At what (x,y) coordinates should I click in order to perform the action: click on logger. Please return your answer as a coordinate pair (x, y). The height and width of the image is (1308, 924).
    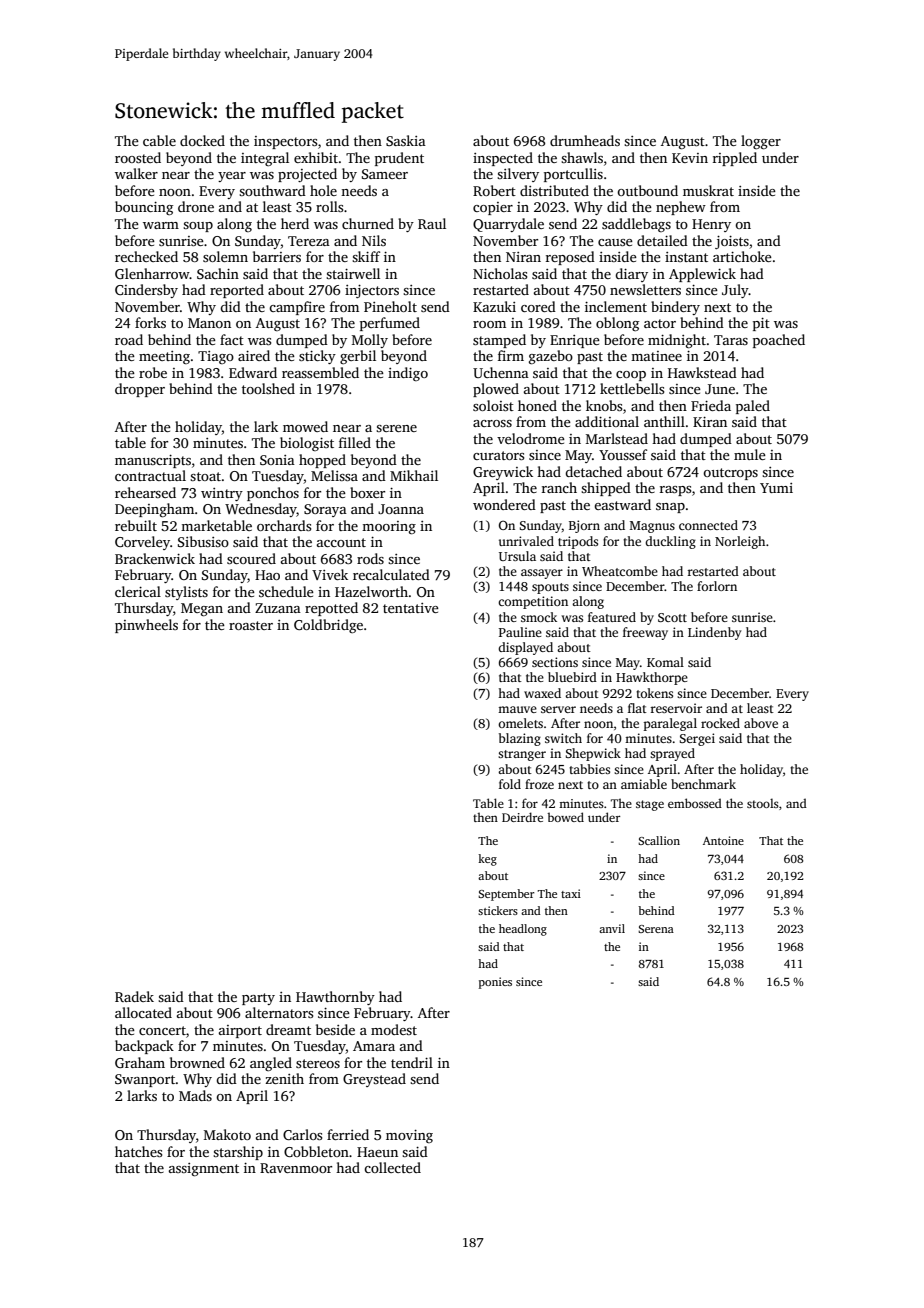
    Looking at the image, I should click on (761, 142).
